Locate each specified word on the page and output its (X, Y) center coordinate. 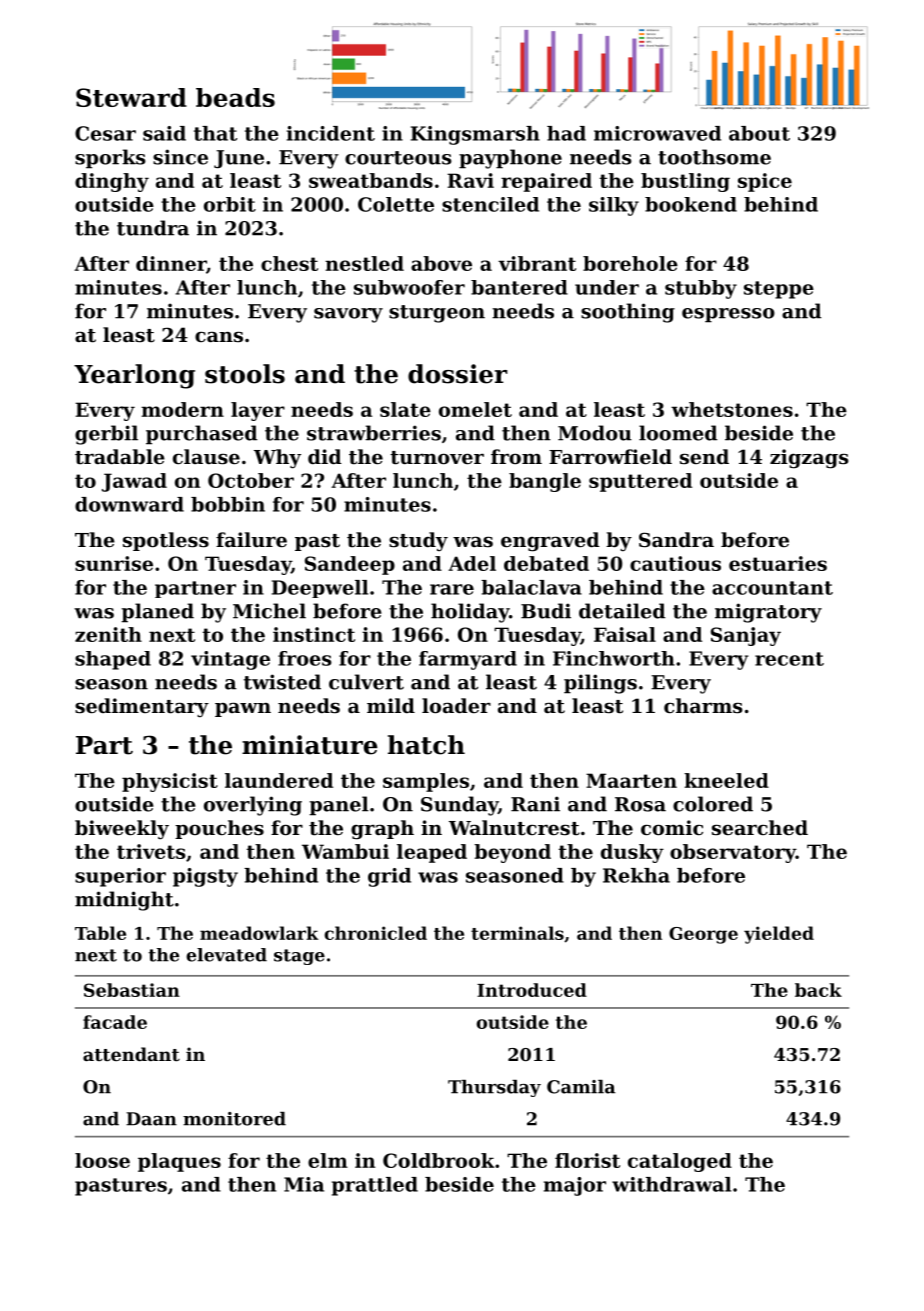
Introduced (532, 990)
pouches (219, 829)
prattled (375, 1186)
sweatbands (371, 180)
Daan (151, 1119)
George (703, 935)
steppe (779, 290)
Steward (131, 97)
